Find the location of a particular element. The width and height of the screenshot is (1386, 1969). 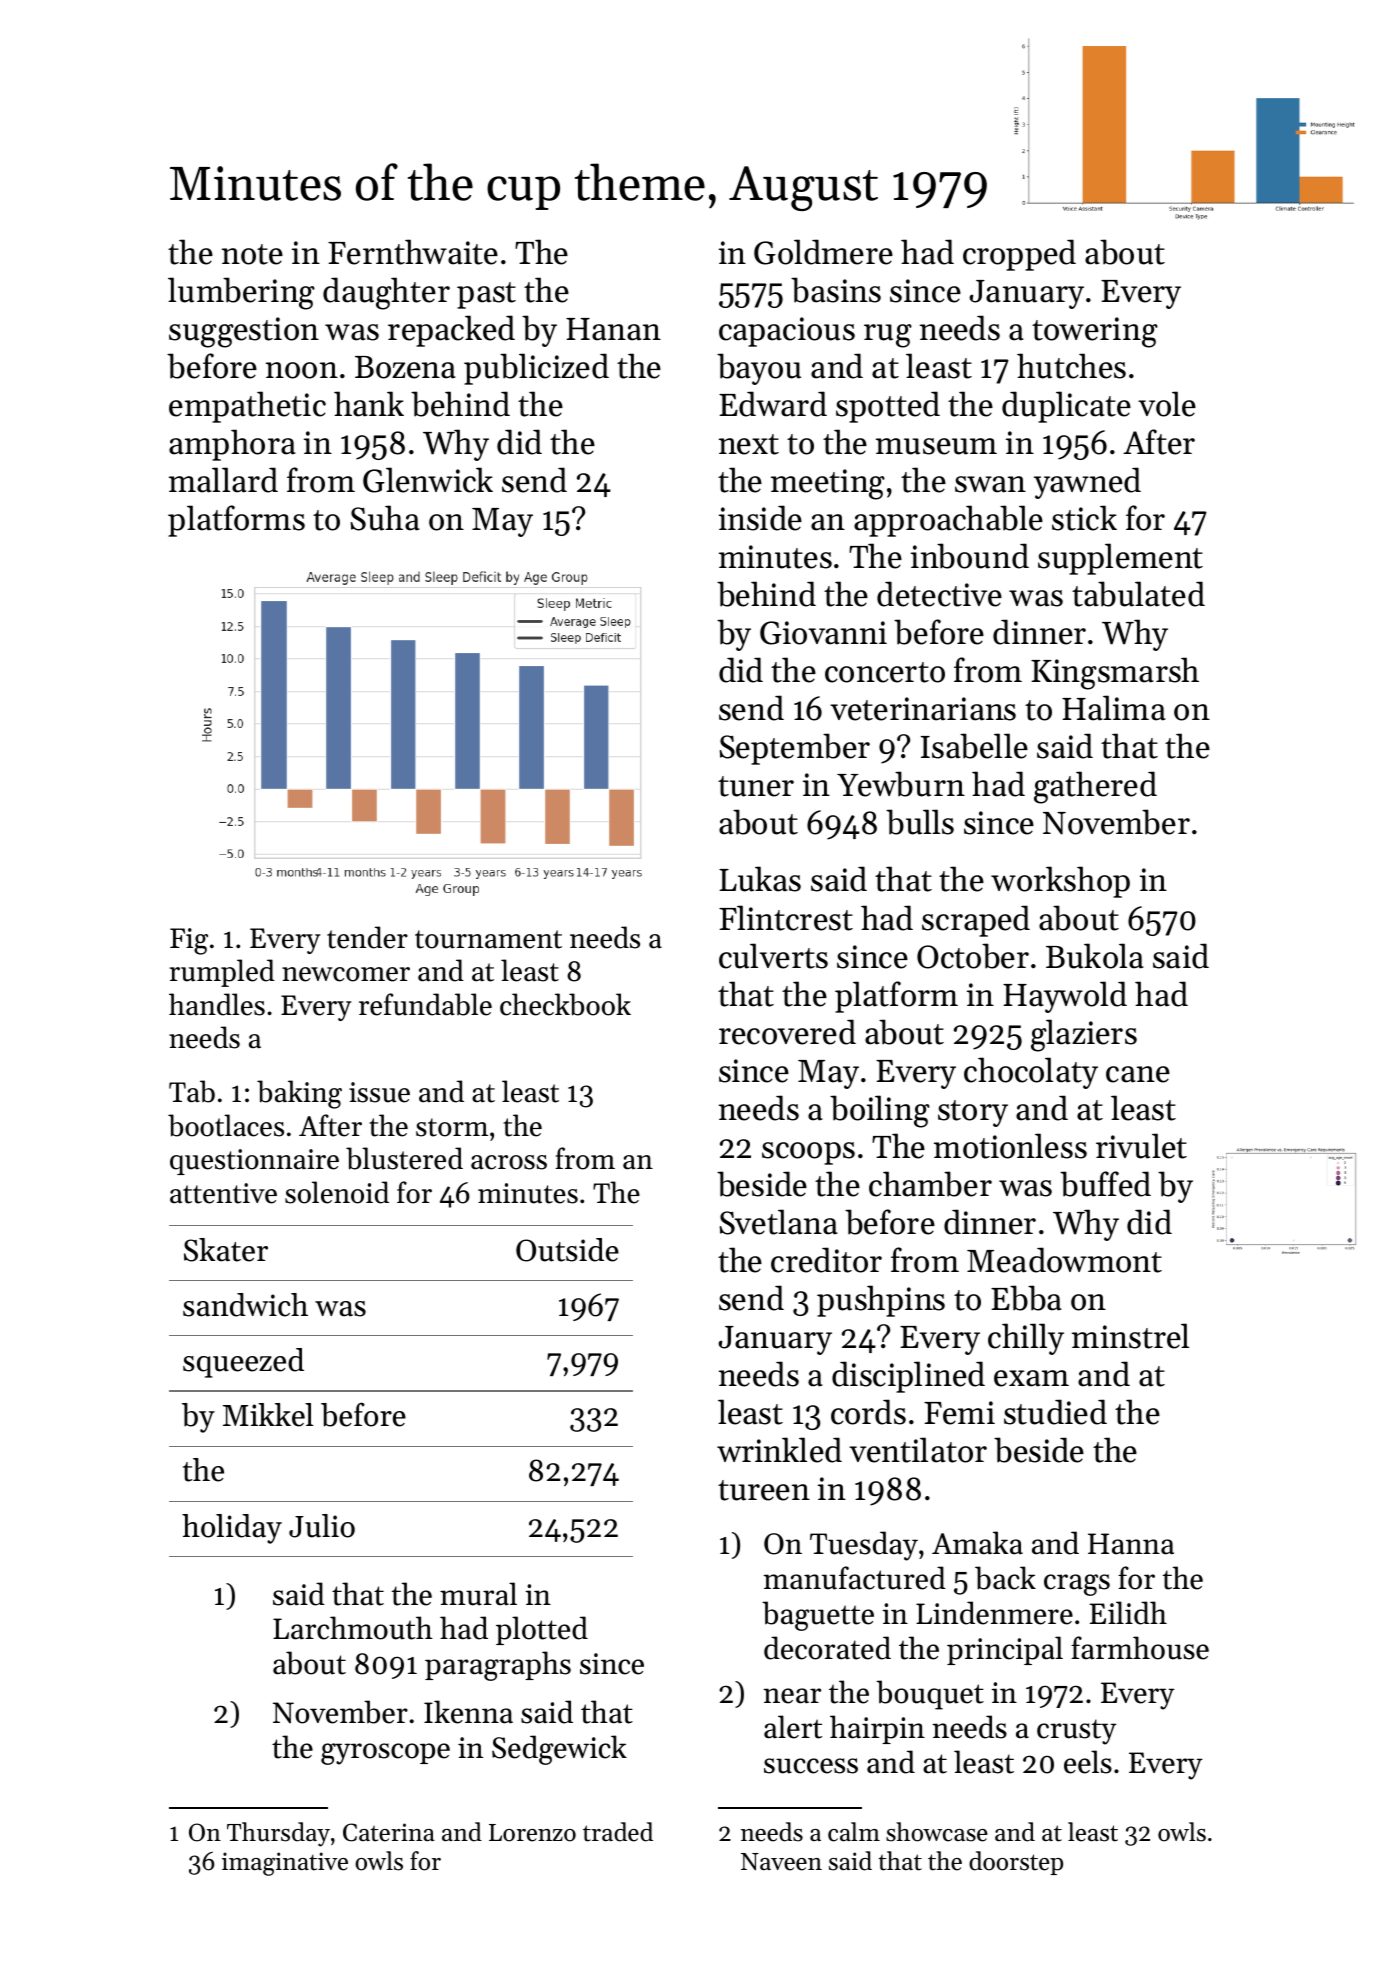

inside is located at coordinates (760, 518).
